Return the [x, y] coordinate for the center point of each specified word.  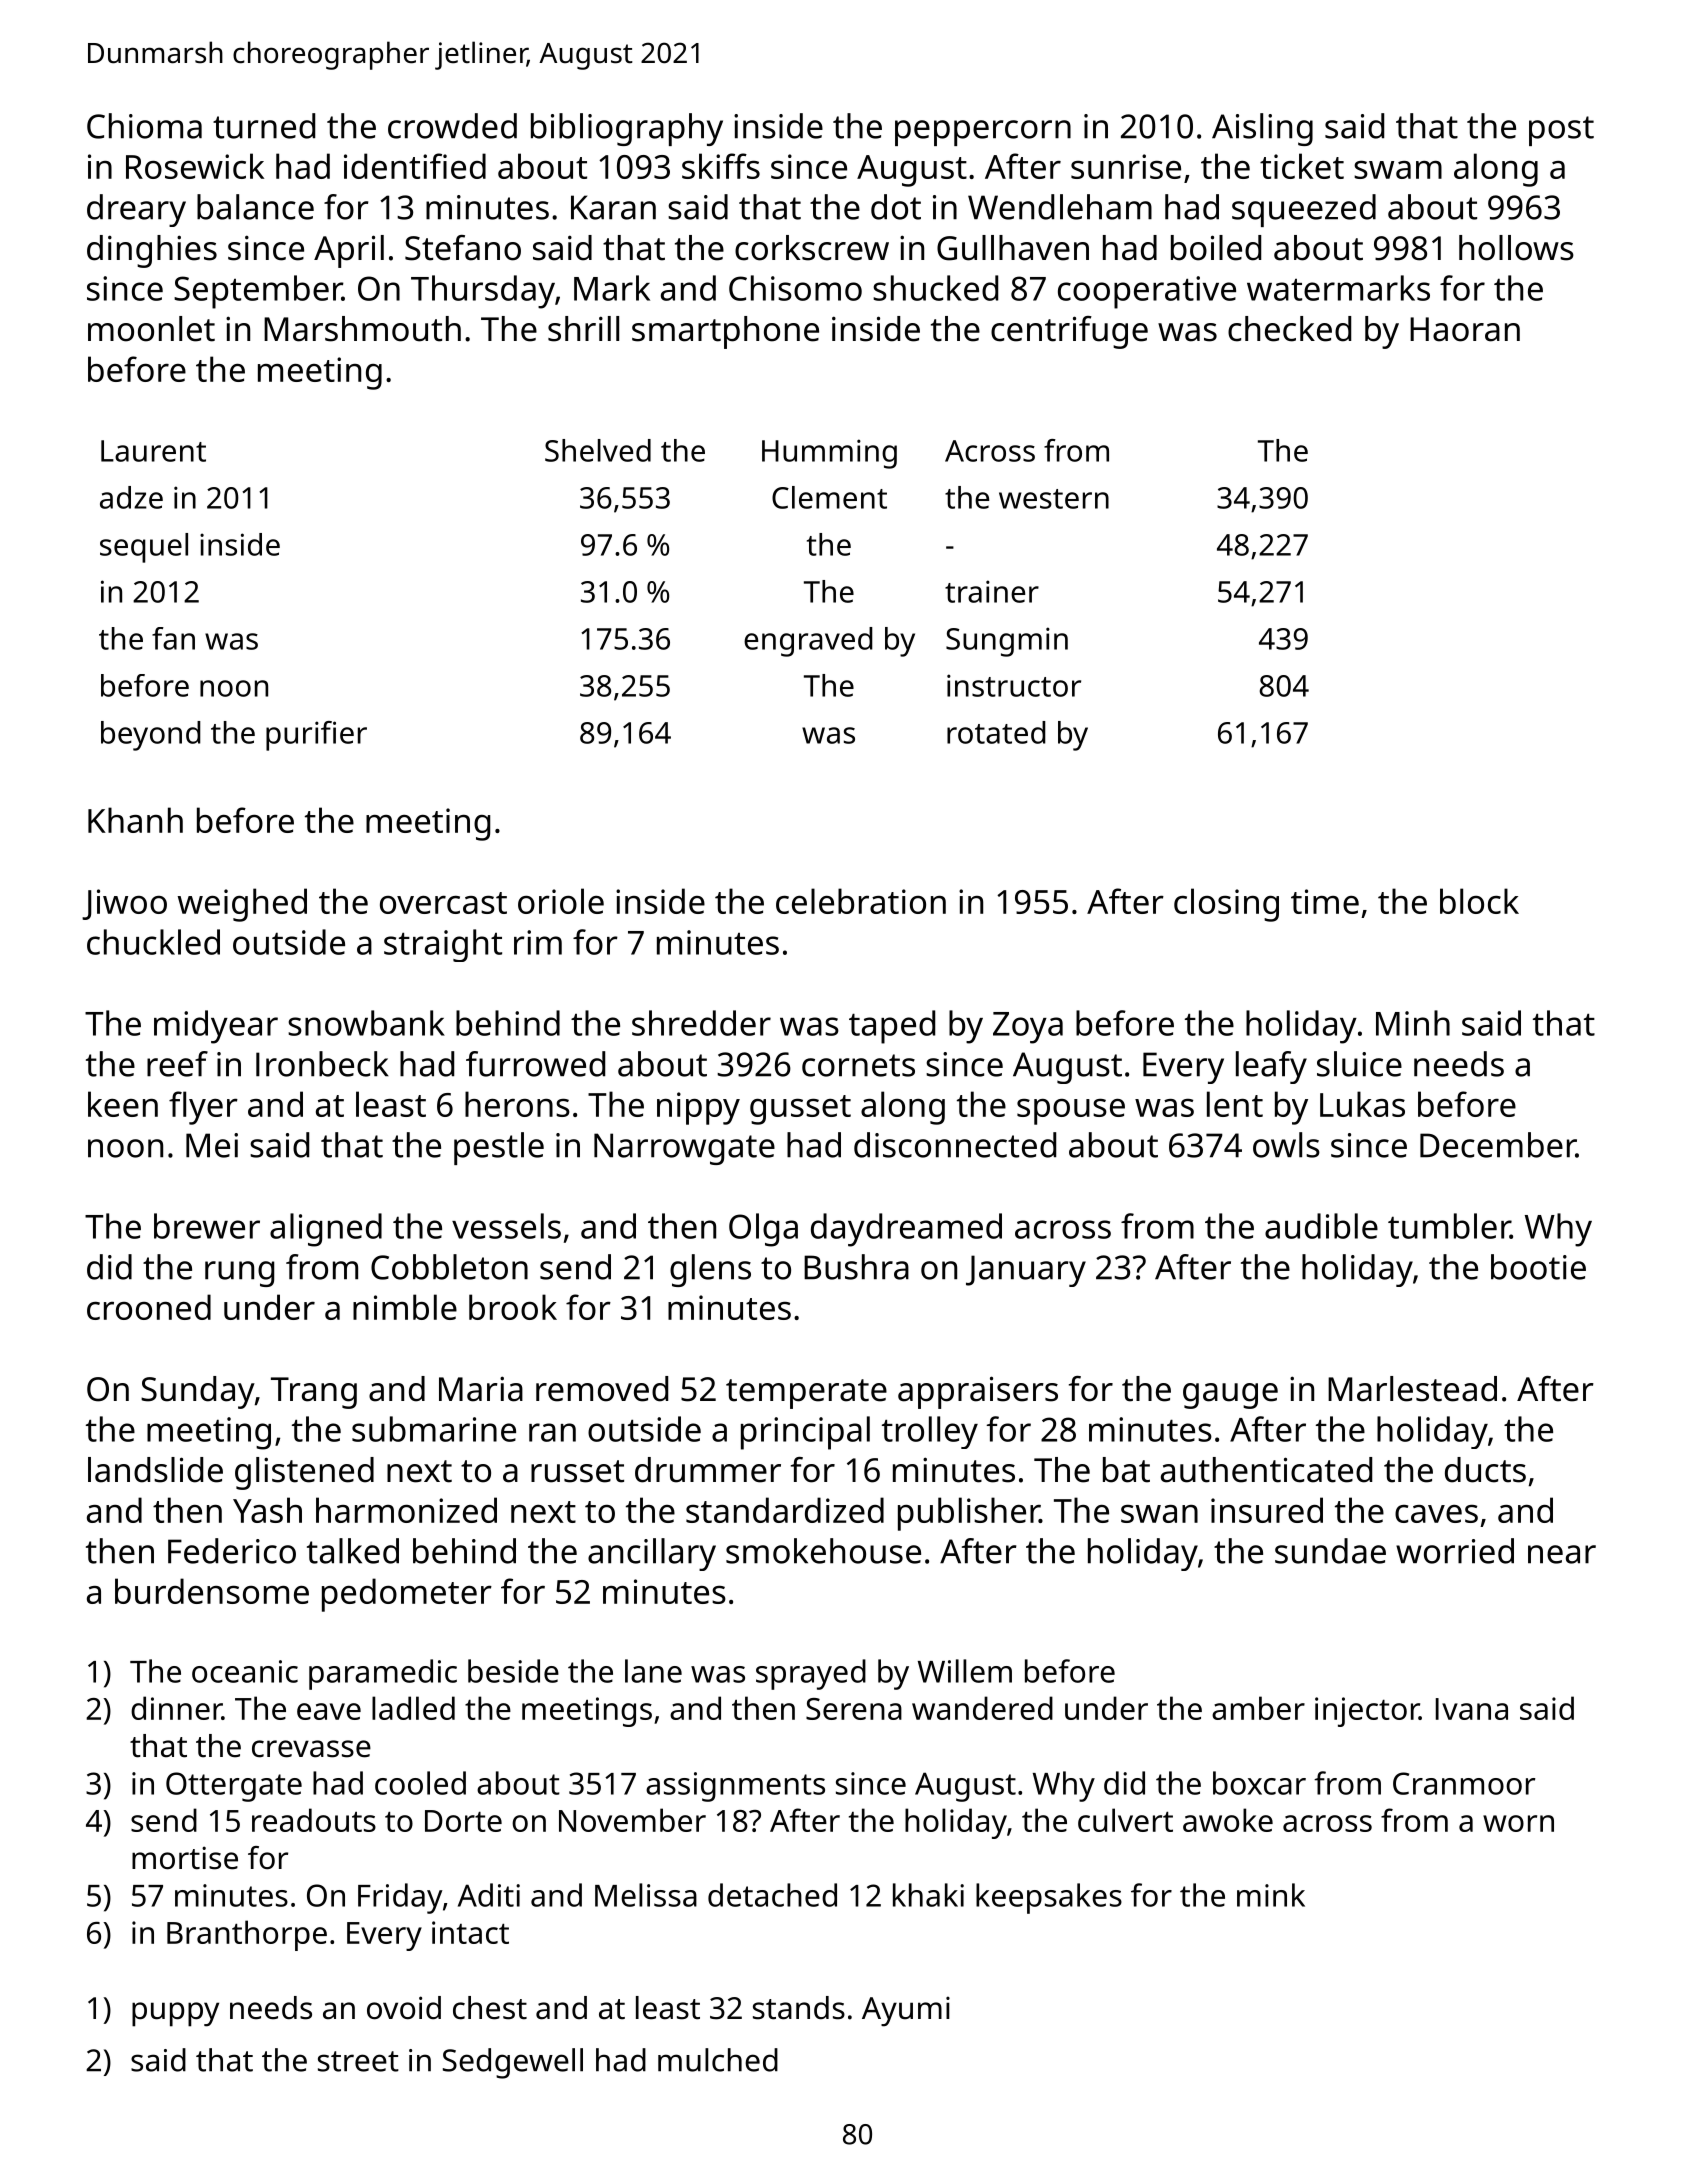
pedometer [407, 1595]
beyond [151, 736]
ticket [1302, 166]
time [1325, 901]
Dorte [463, 1821]
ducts [1485, 1470]
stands [799, 2008]
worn [1518, 1823]
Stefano [463, 248]
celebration [861, 901]
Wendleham [1060, 207]
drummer [708, 1470]
